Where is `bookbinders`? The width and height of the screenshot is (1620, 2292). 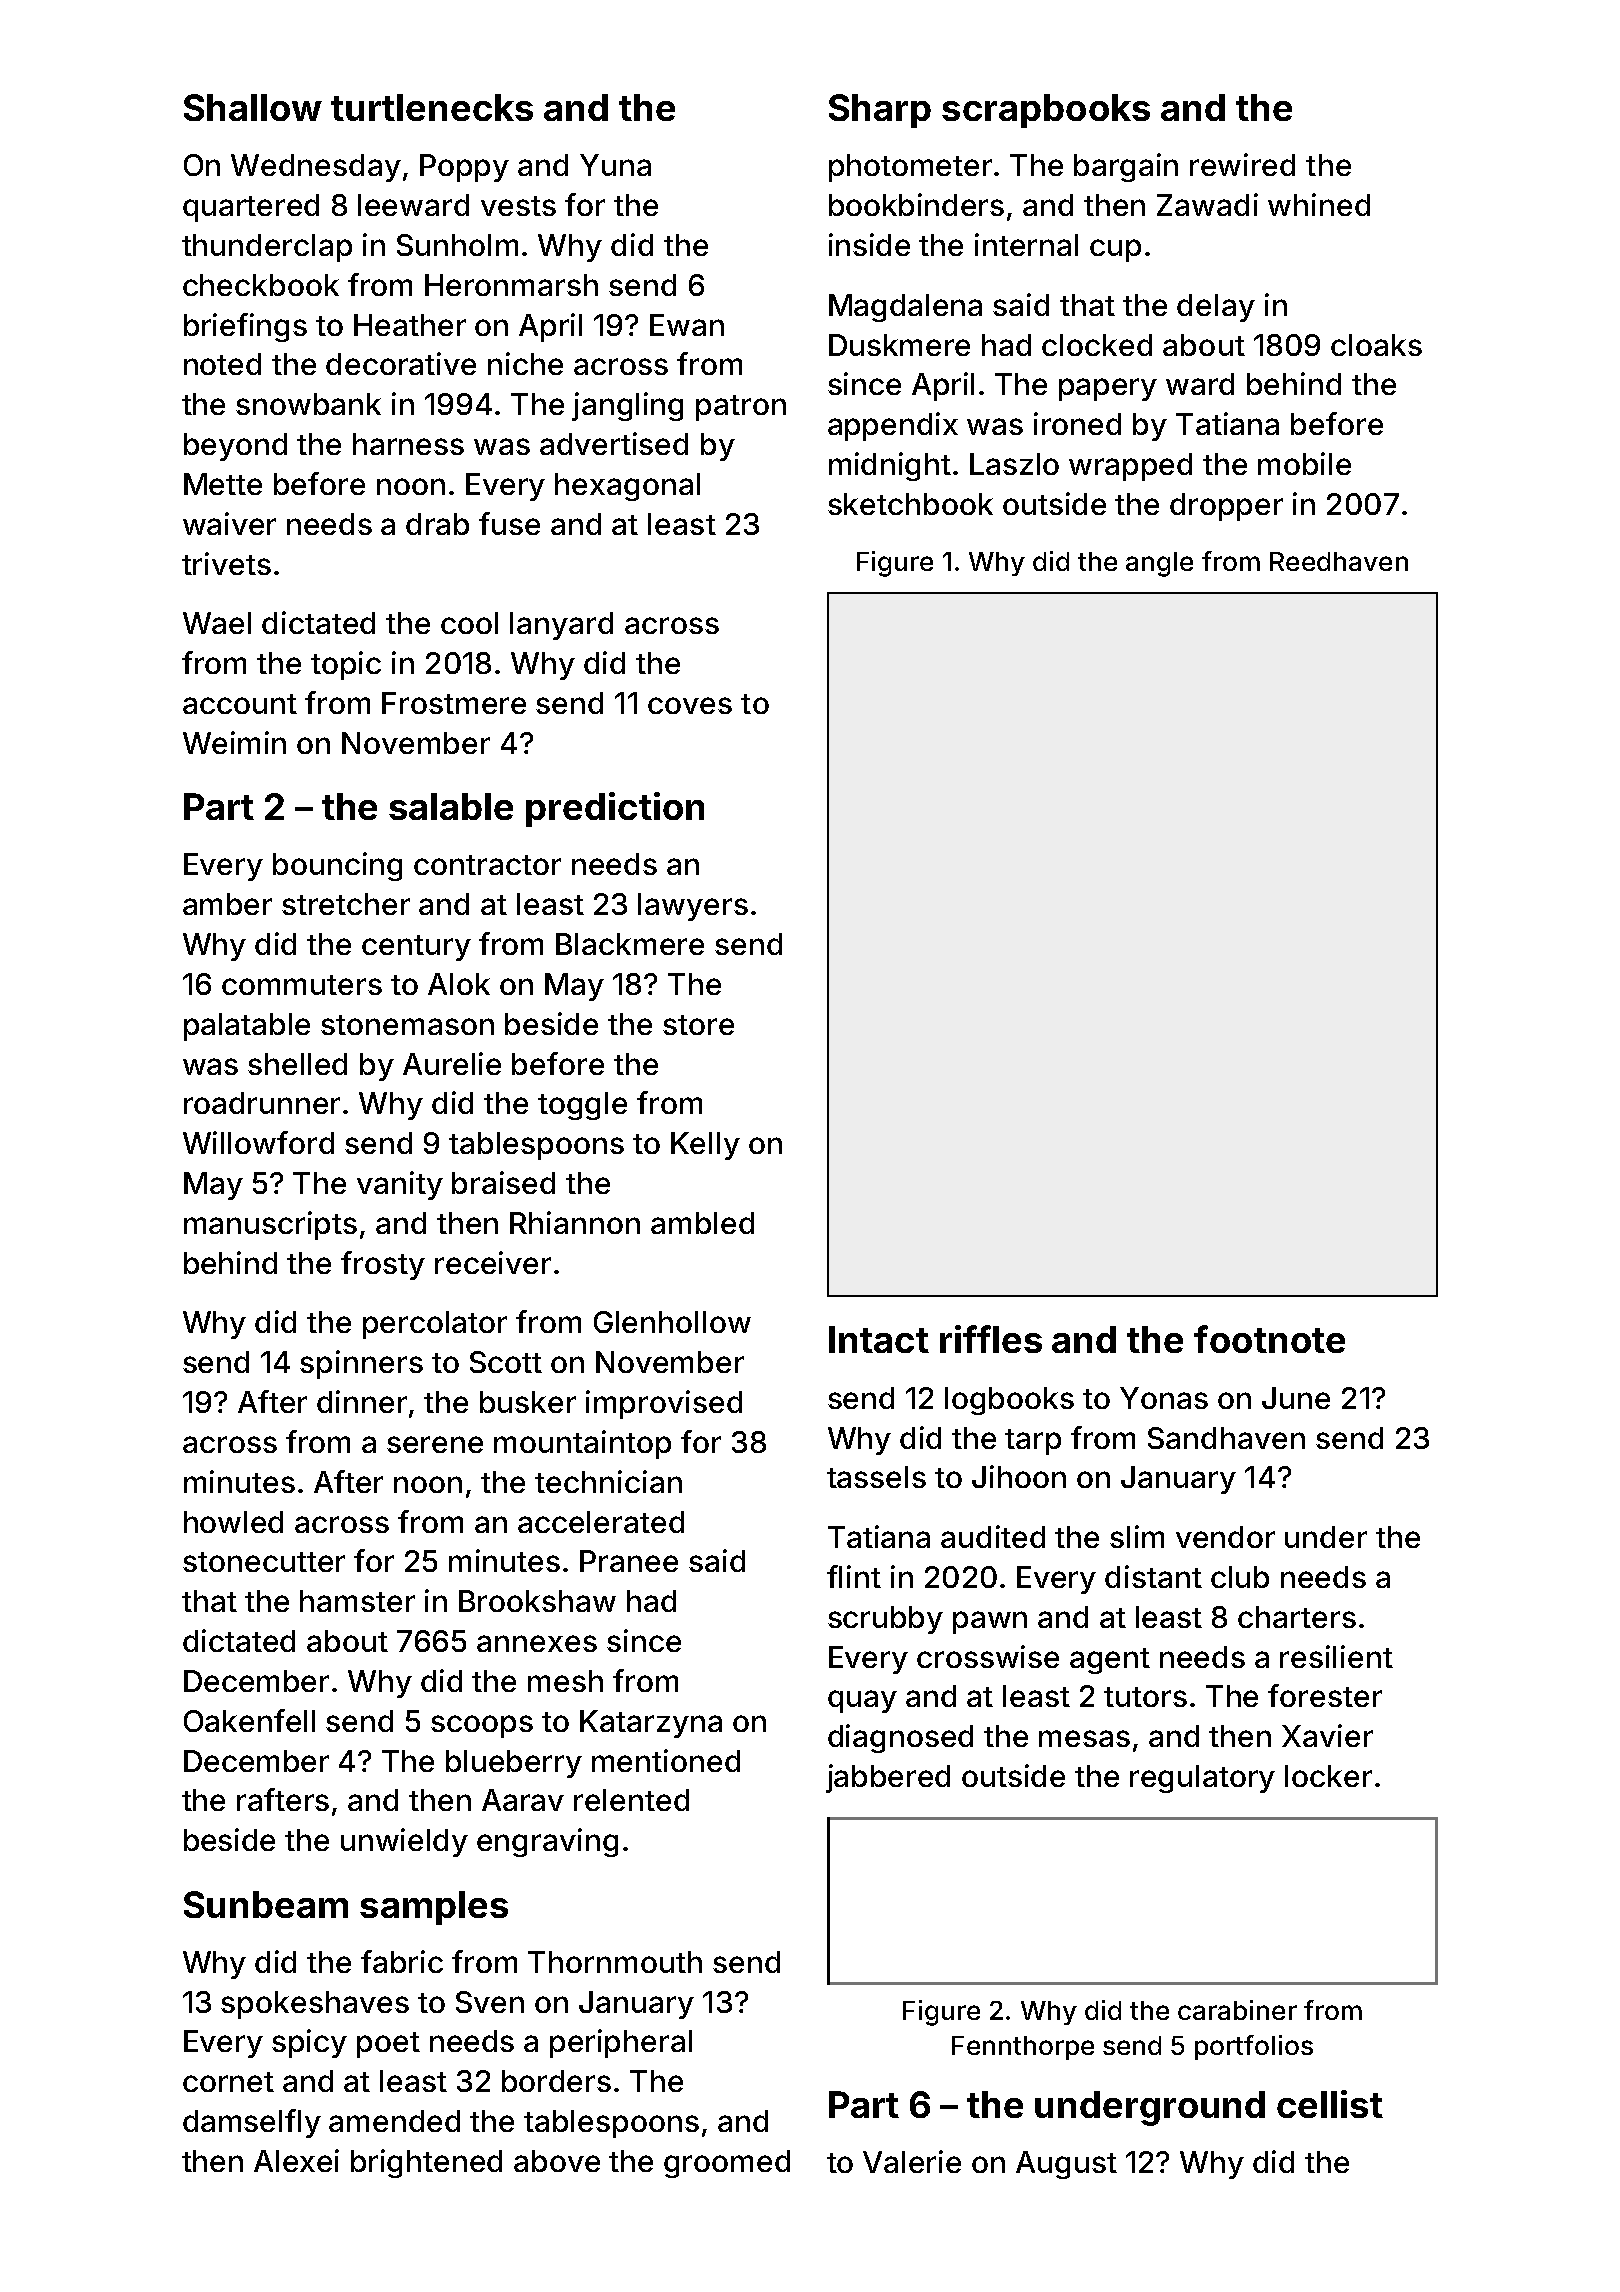 bookbinders is located at coordinates (916, 204).
